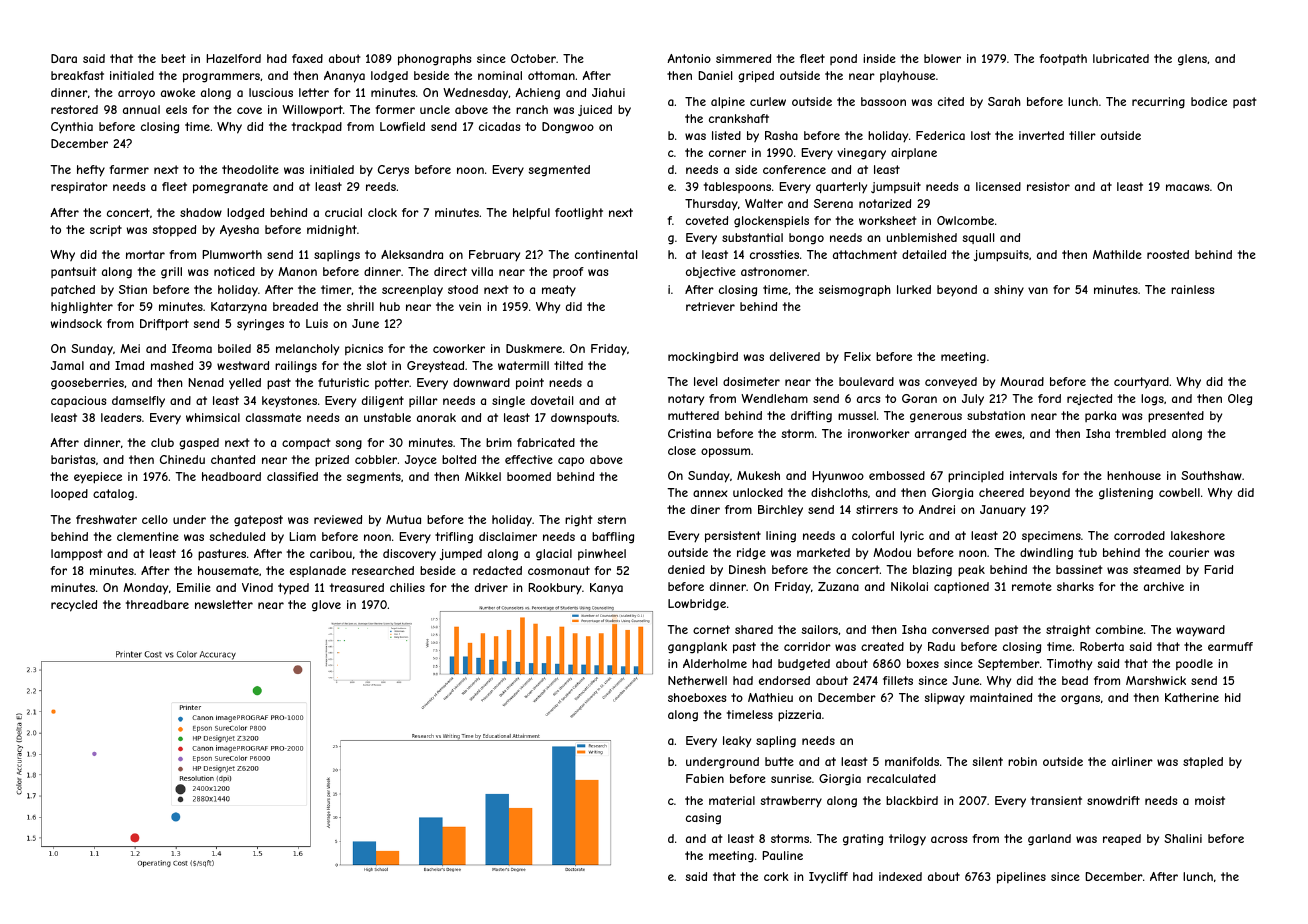 The image size is (1308, 924). Describe the element at coordinates (1126, 494) in the document. I see `glistening` at that location.
